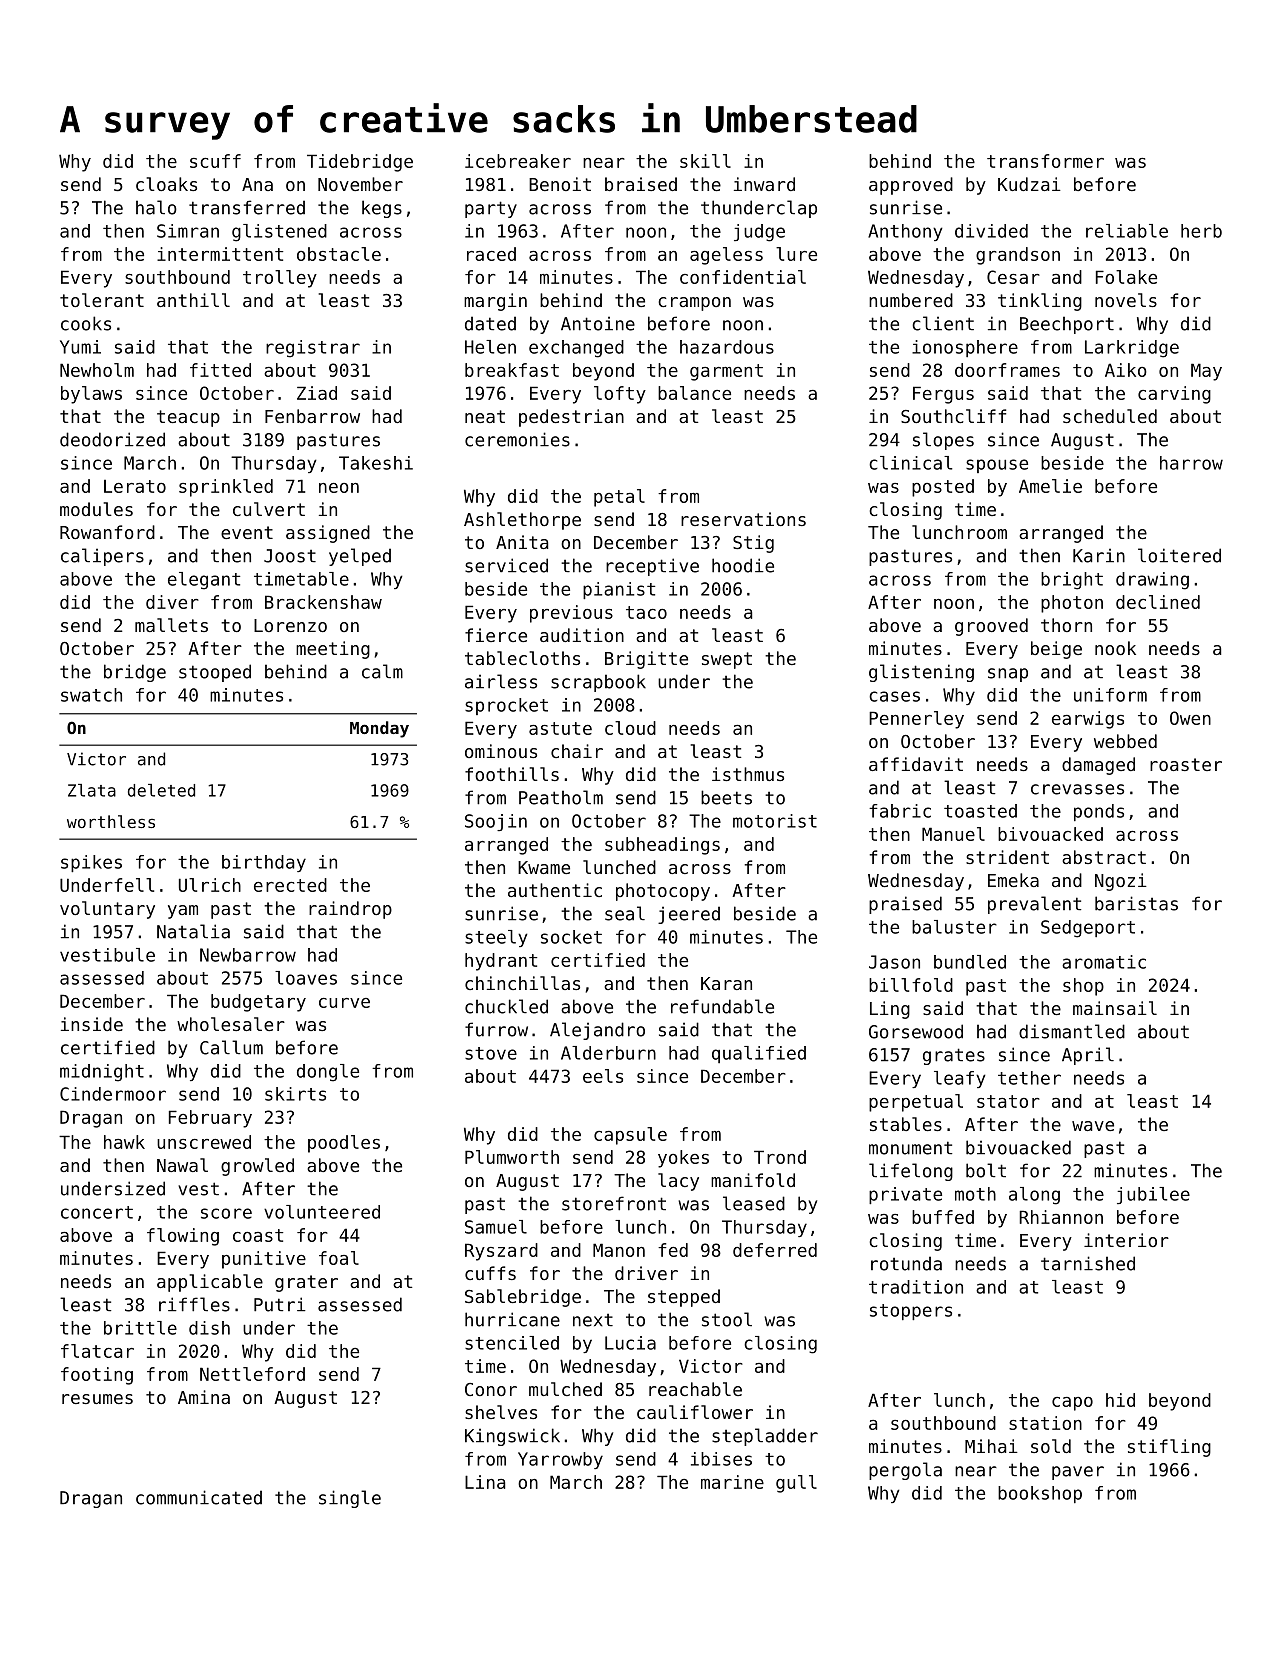  What do you see at coordinates (911, 985) in the page?
I see `billfold` at bounding box center [911, 985].
